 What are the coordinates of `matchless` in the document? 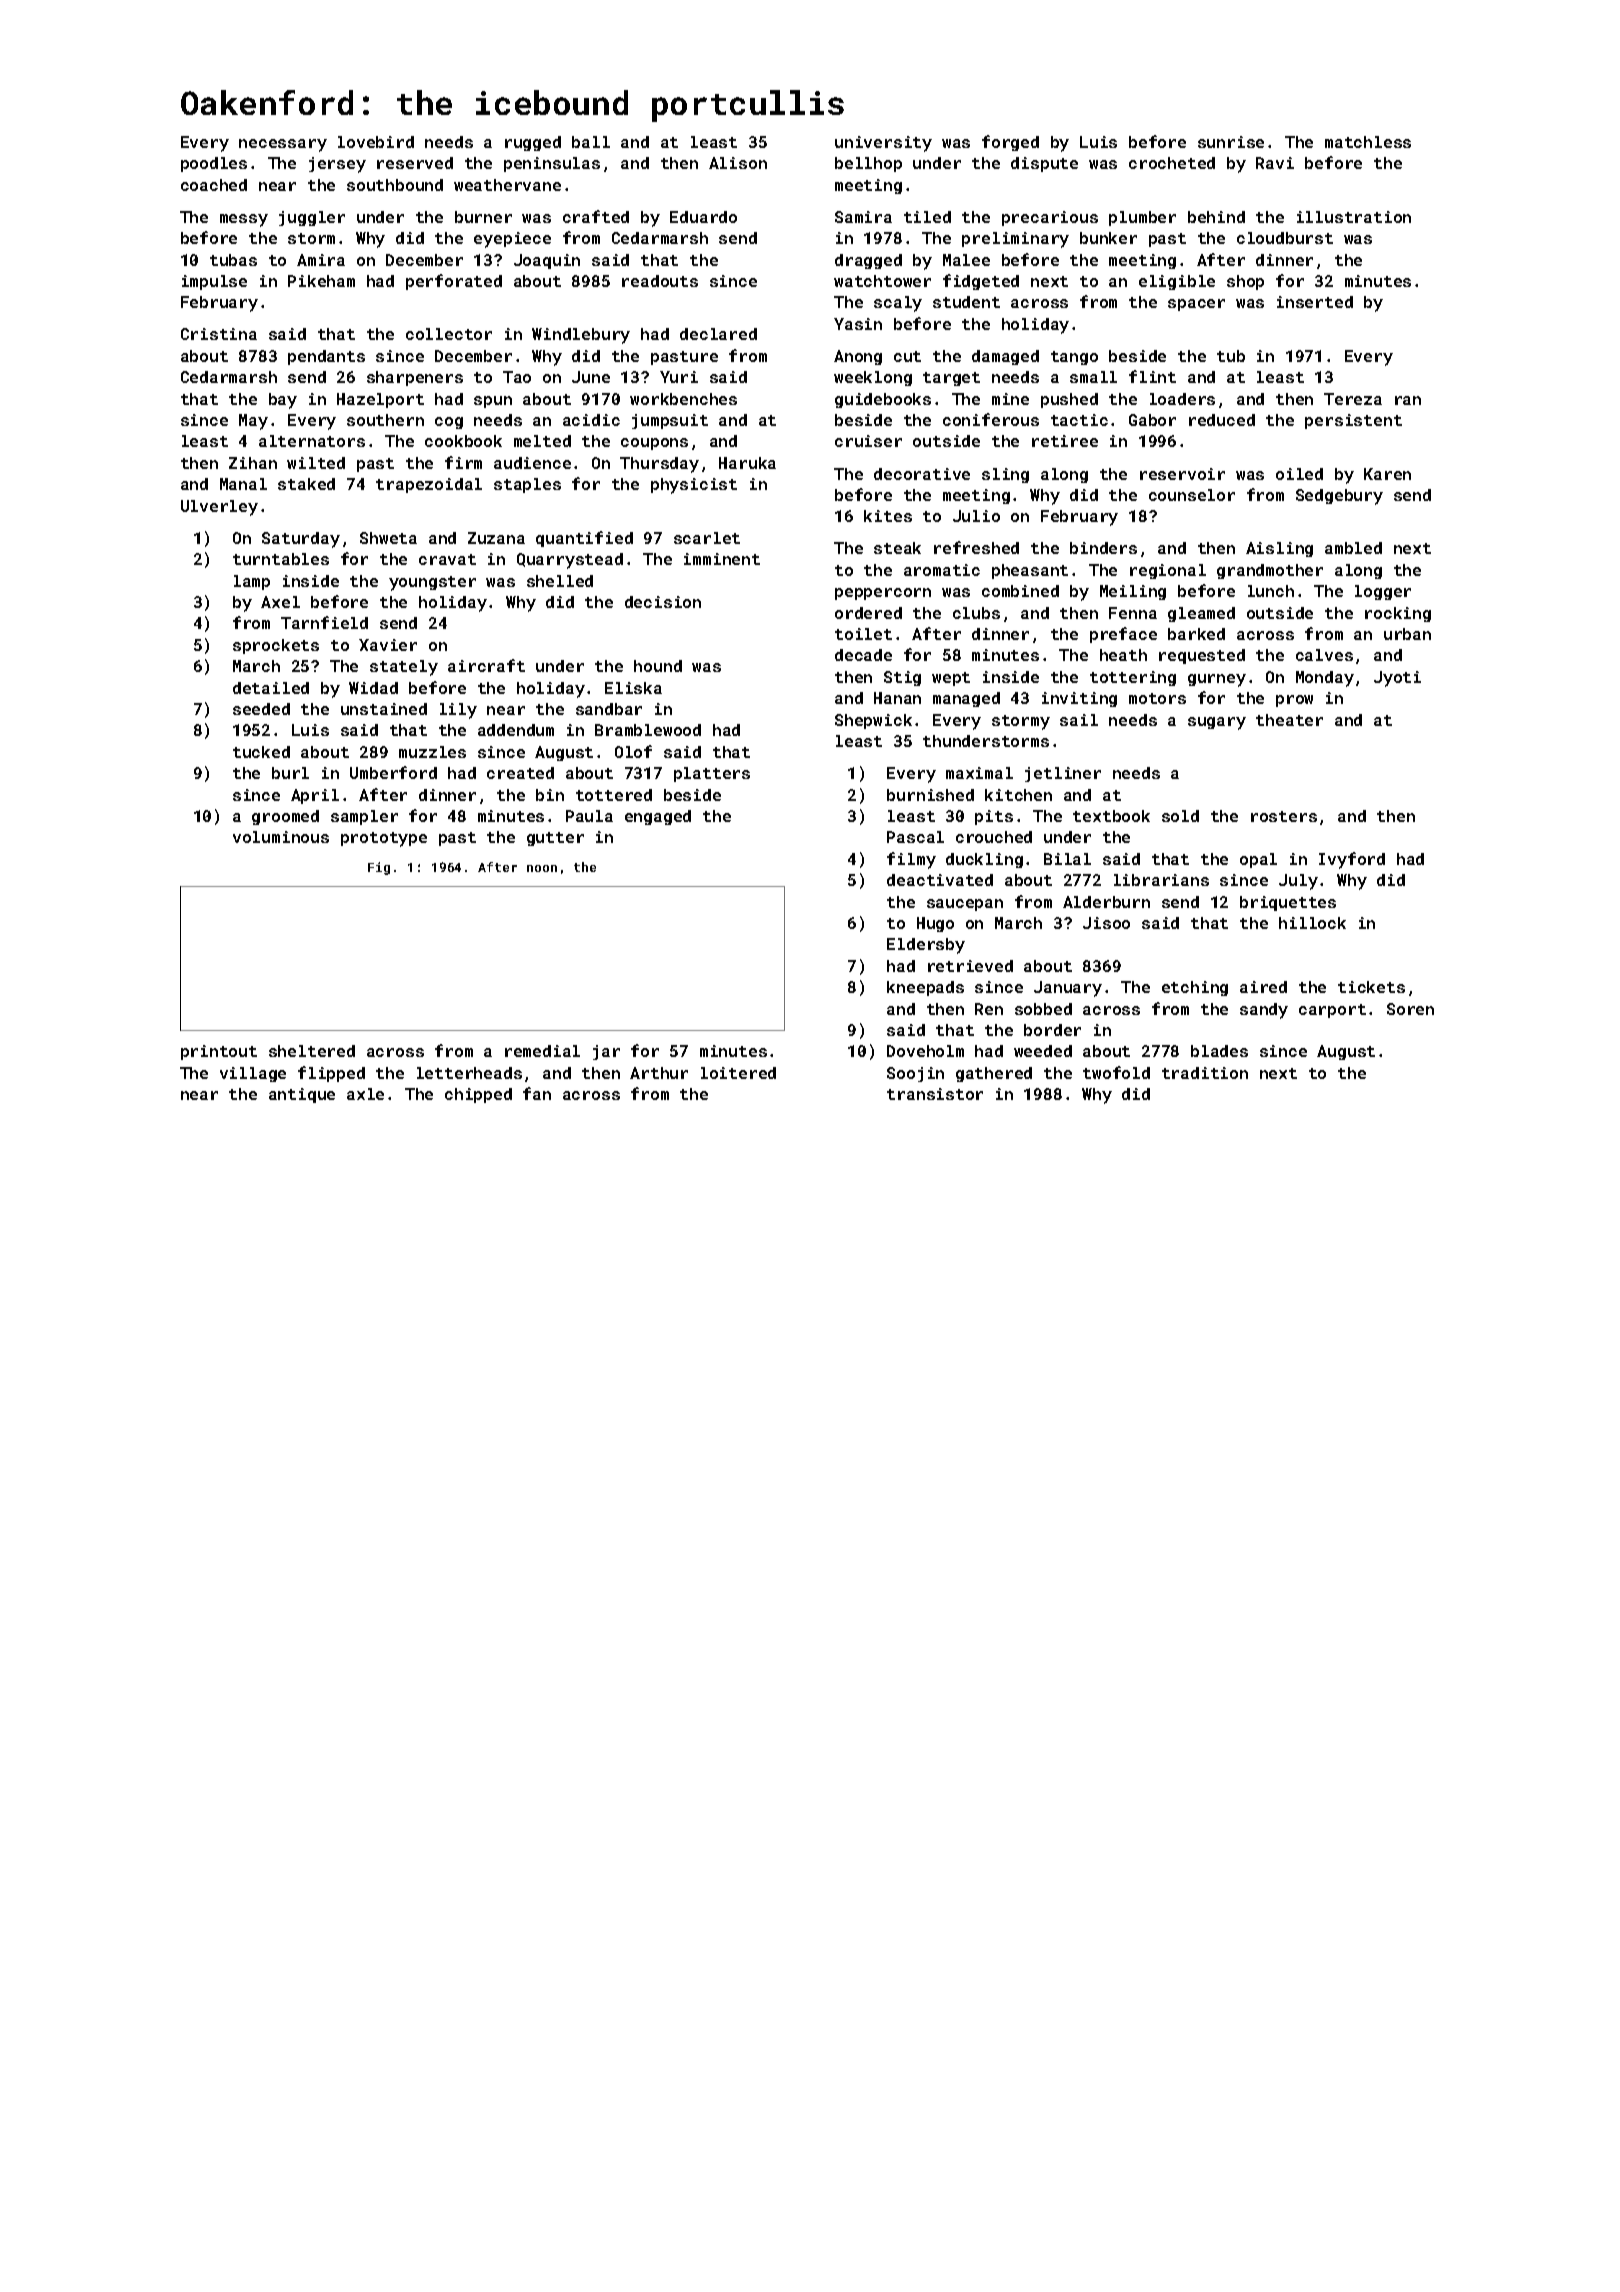 It's located at (1368, 142).
